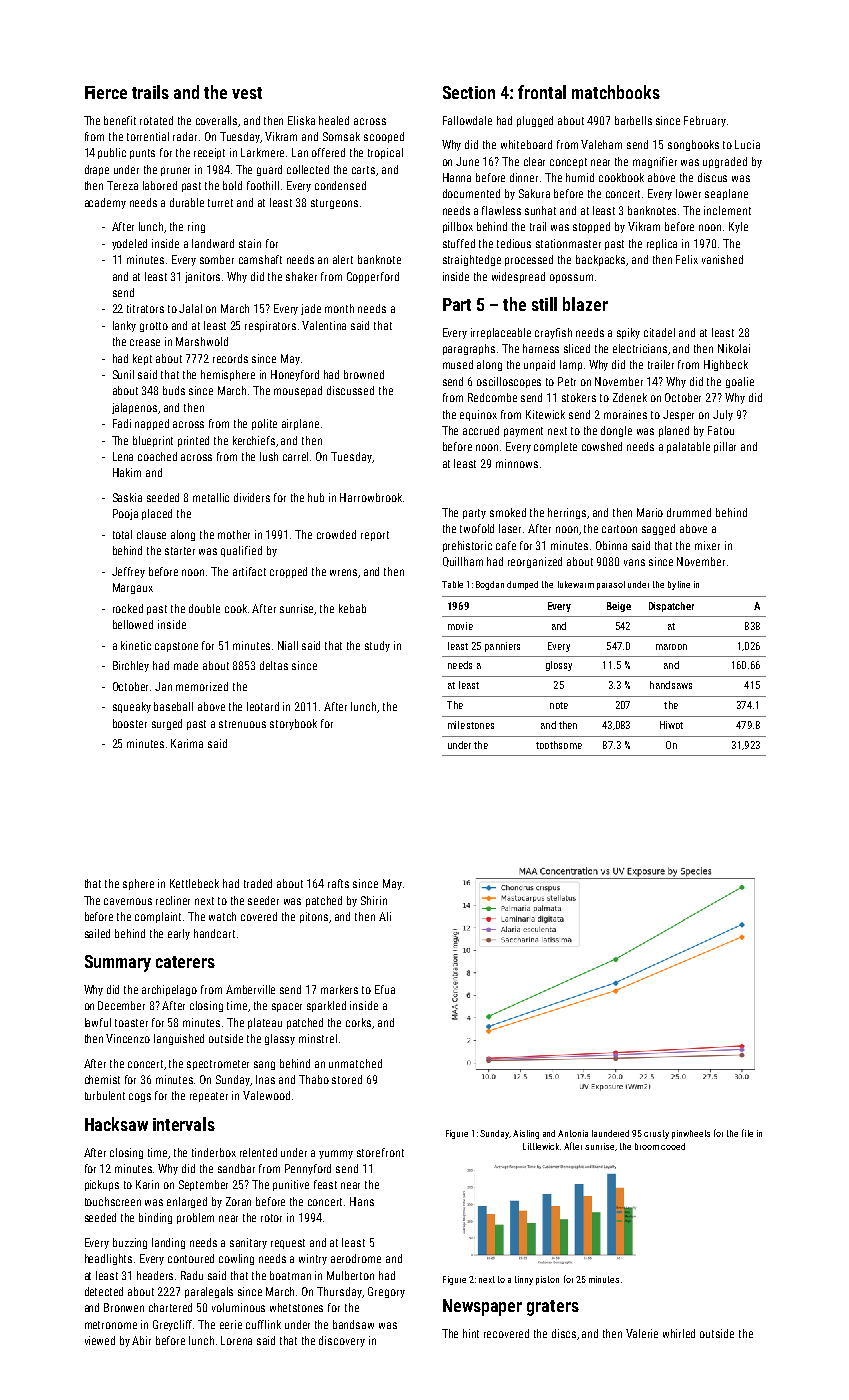 Image resolution: width=849 pixels, height=1400 pixels. What do you see at coordinates (173, 1325) in the document?
I see `Greycliff` at bounding box center [173, 1325].
